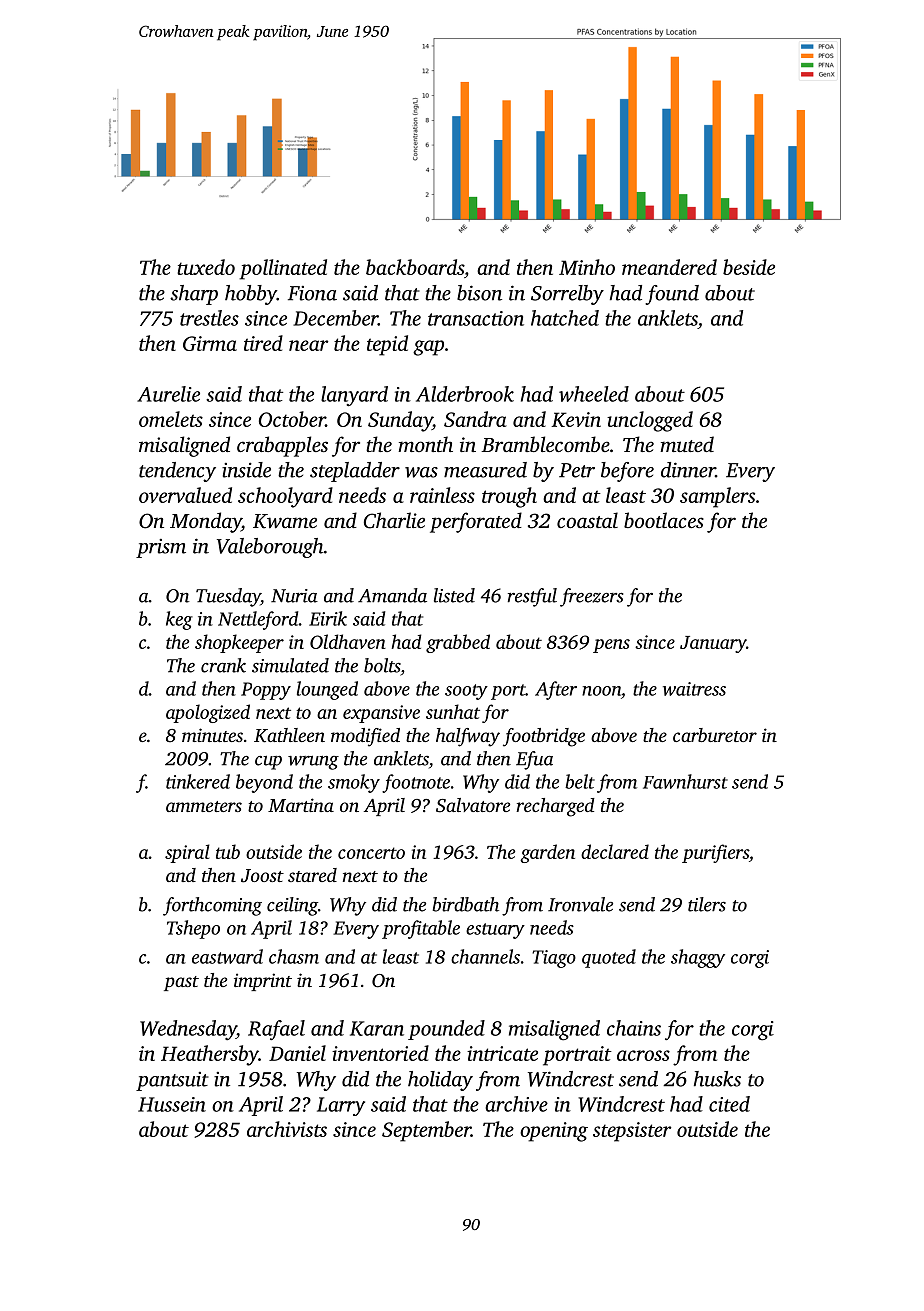 This screenshot has height=1311, width=924. What do you see at coordinates (206, 267) in the screenshot?
I see `tuxedo` at bounding box center [206, 267].
